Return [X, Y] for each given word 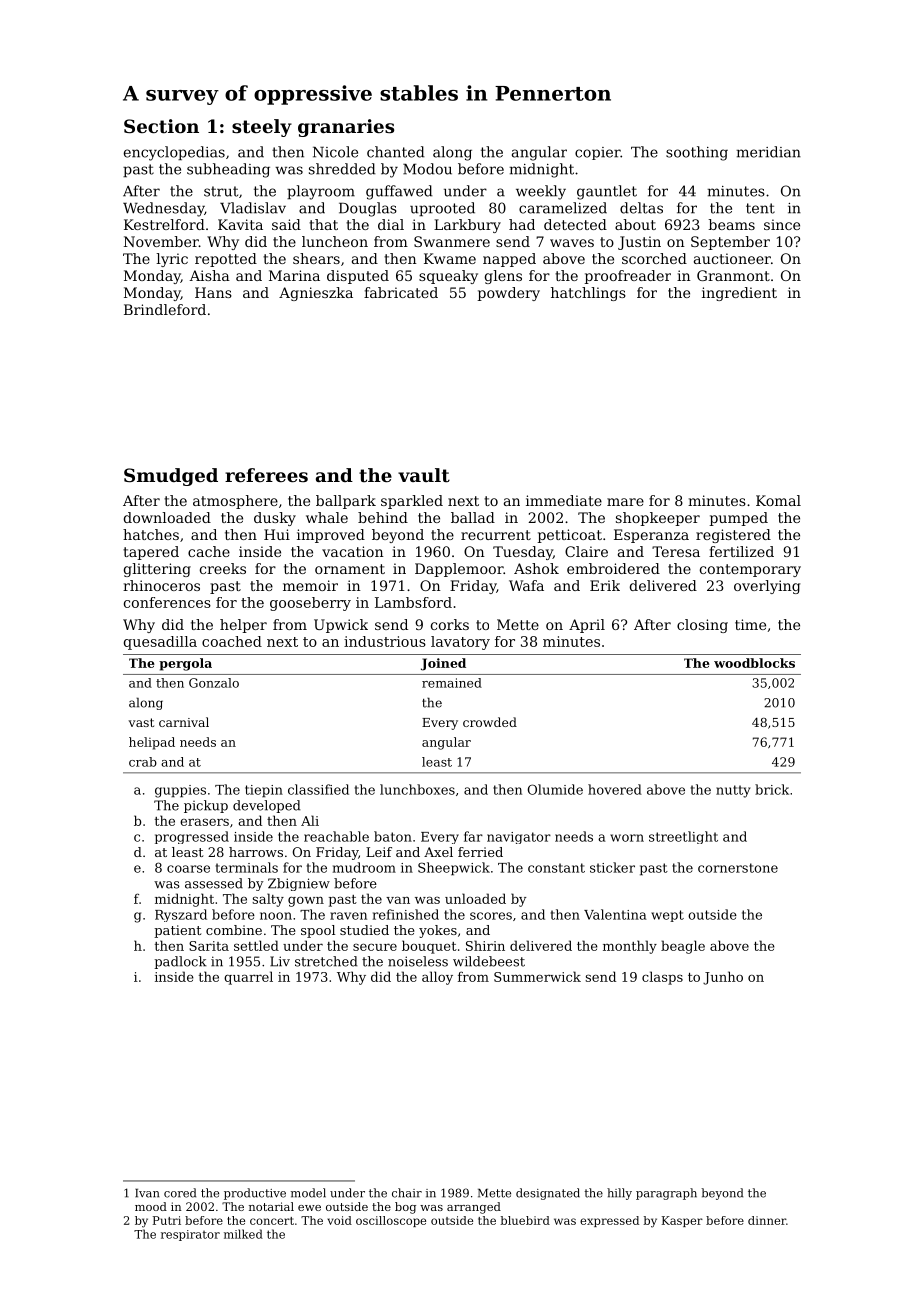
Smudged [171, 477]
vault [424, 475]
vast [141, 722]
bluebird [525, 1220]
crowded [490, 722]
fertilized [741, 551]
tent [760, 208]
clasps [662, 978]
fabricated [401, 292]
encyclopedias [174, 153]
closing [702, 626]
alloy [437, 978]
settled [256, 945]
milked [243, 1234]
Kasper [682, 1221]
